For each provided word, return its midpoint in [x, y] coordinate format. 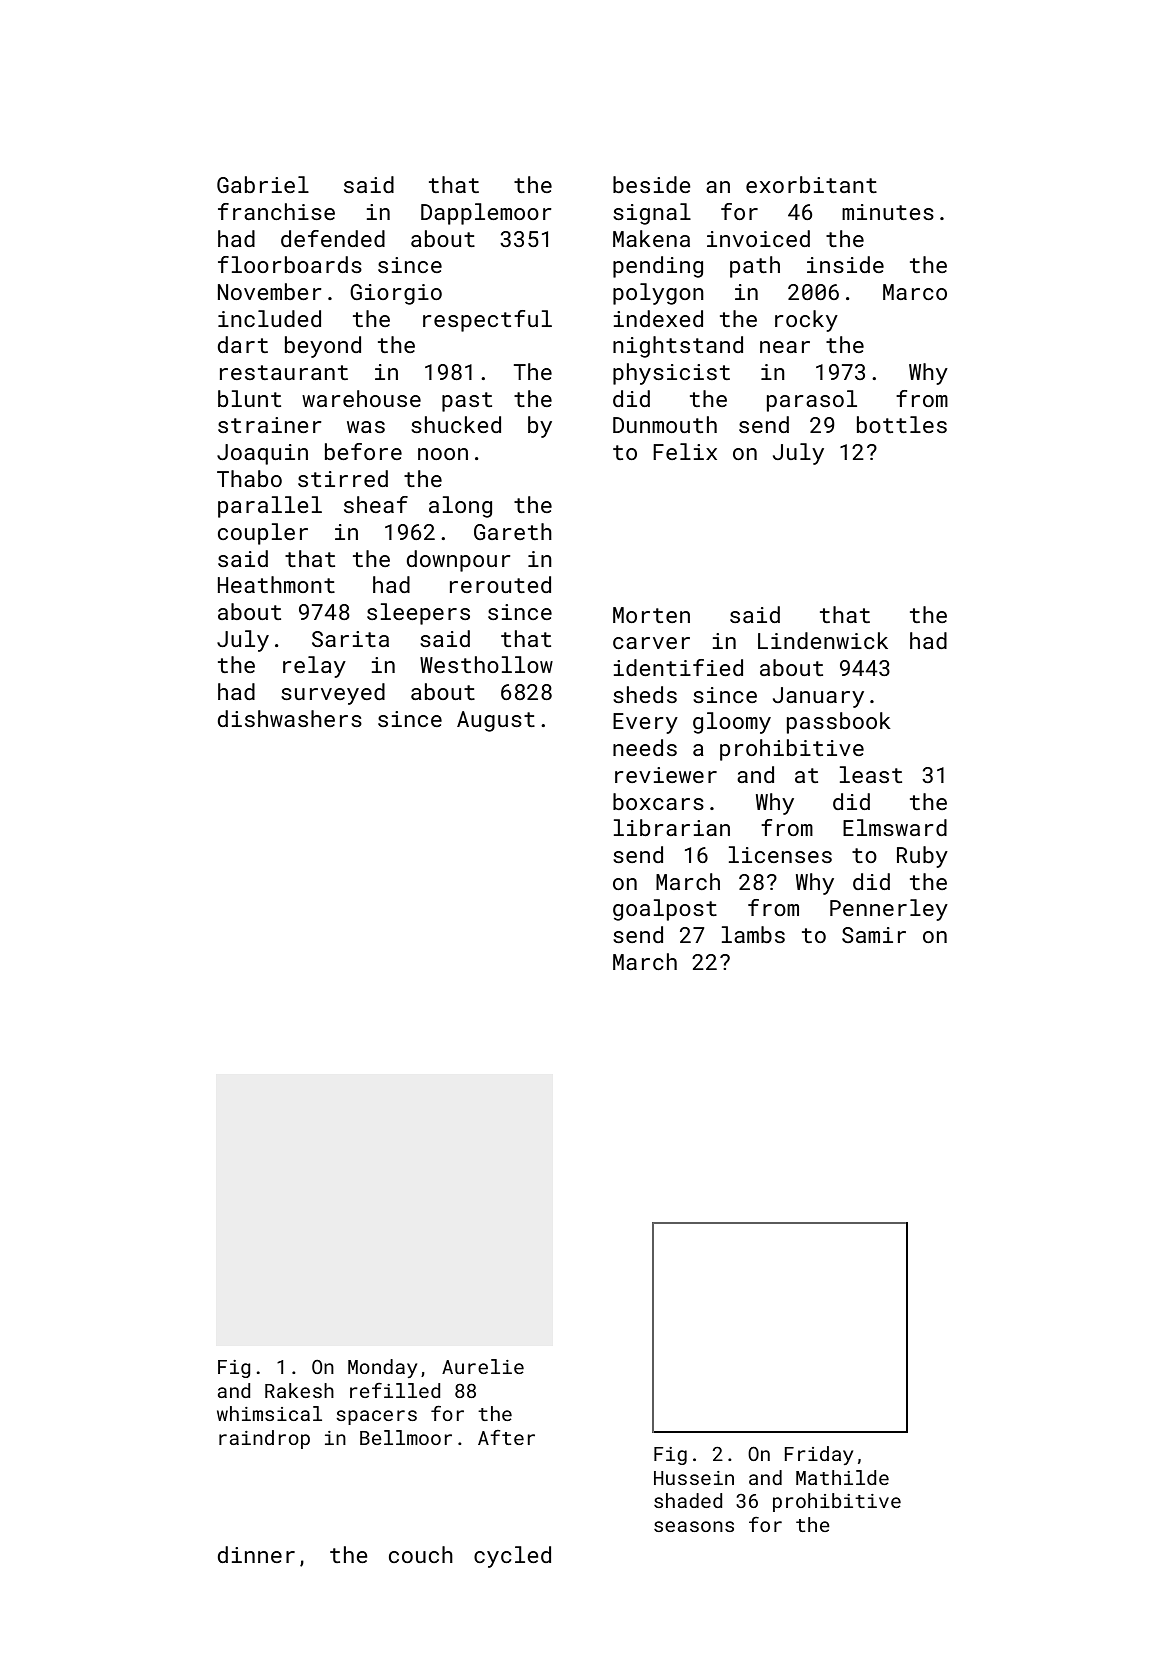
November [269, 291]
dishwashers [290, 718]
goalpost [665, 910]
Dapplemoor [486, 214]
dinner [256, 1554]
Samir [874, 935]
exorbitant [811, 184]
